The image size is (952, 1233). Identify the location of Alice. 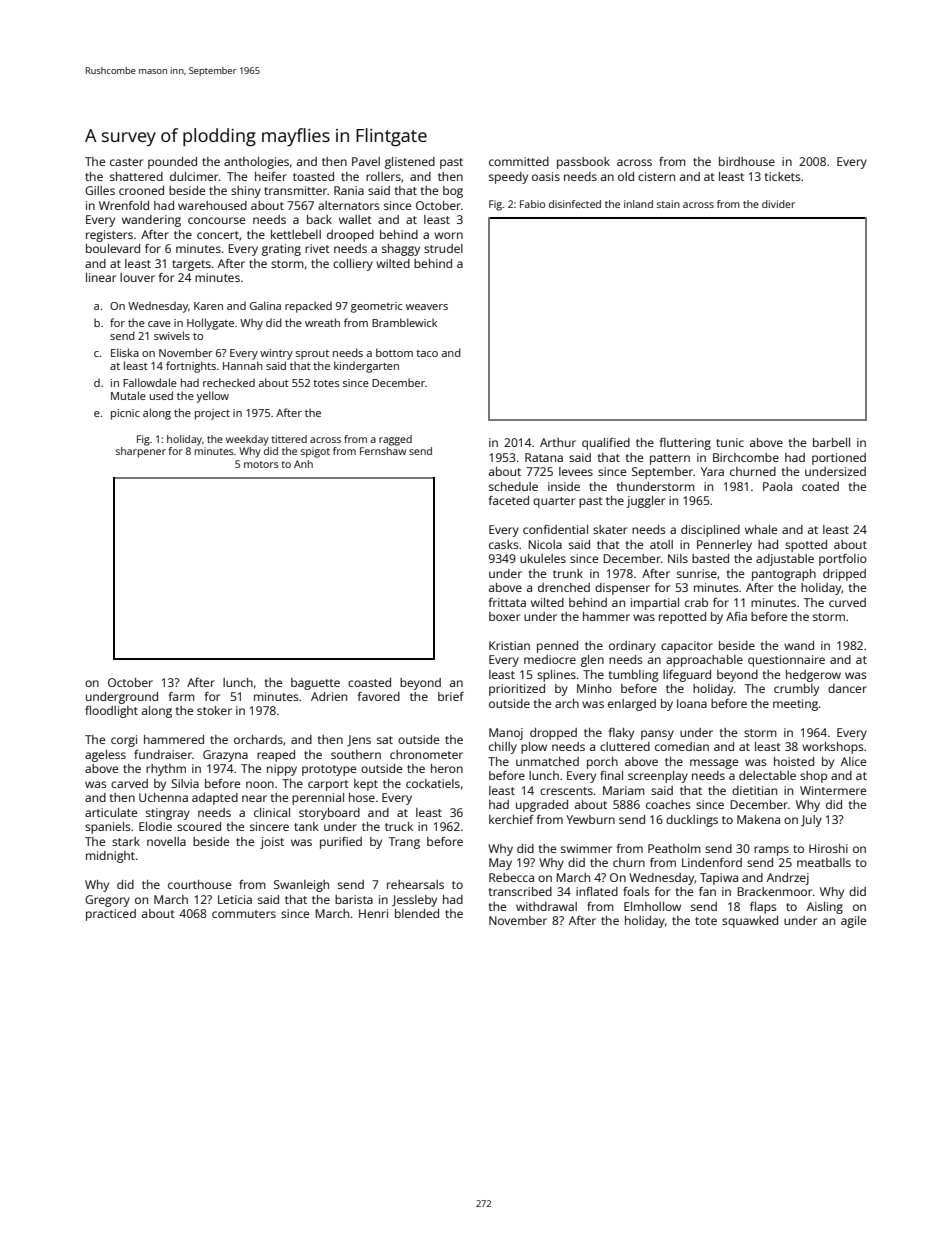
(853, 761).
